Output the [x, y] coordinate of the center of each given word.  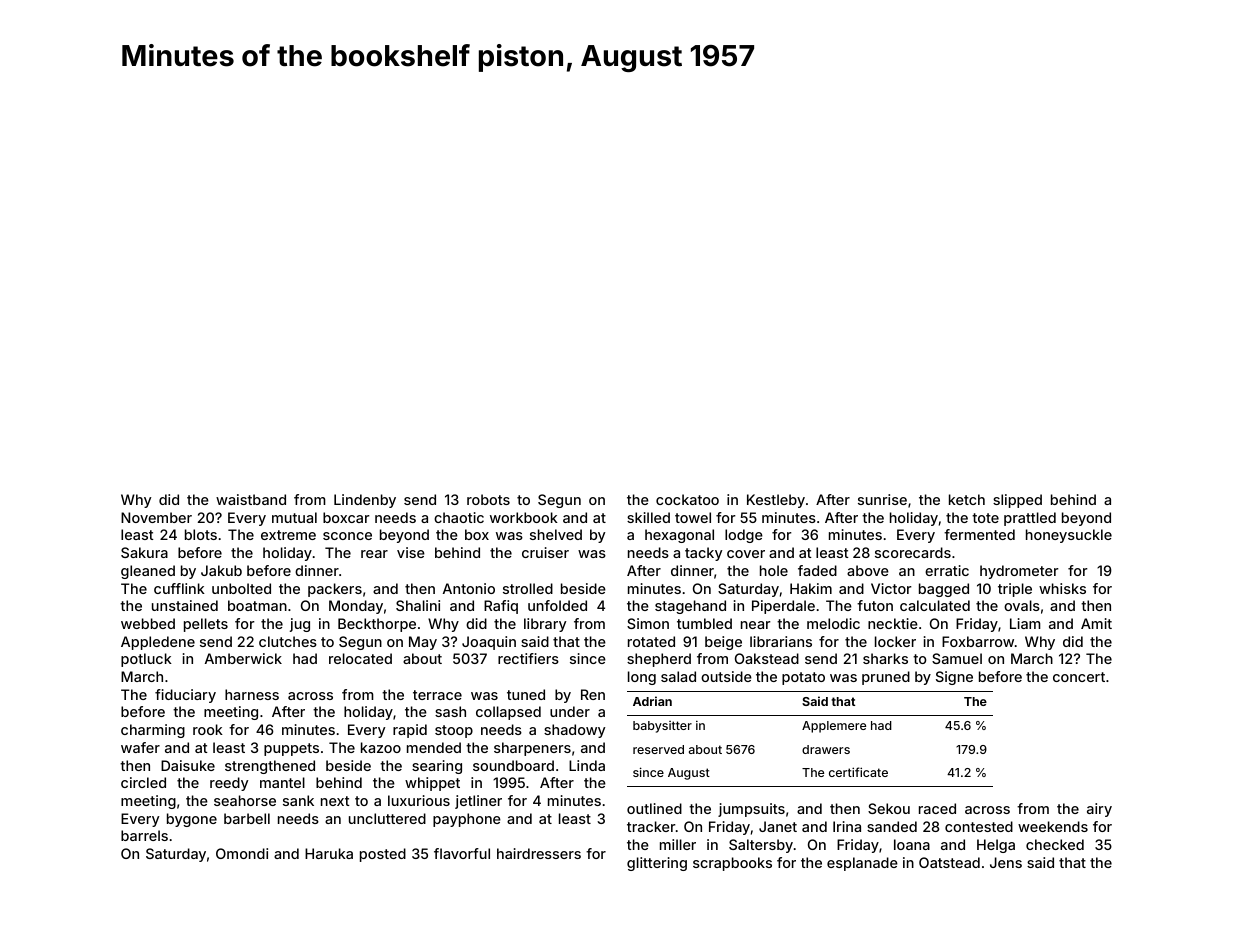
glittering [657, 864]
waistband [251, 499]
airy [1099, 810]
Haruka [329, 853]
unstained [185, 605]
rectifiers [528, 658]
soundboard [513, 765]
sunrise [882, 499]
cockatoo [687, 499]
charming [153, 731]
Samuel [957, 658]
